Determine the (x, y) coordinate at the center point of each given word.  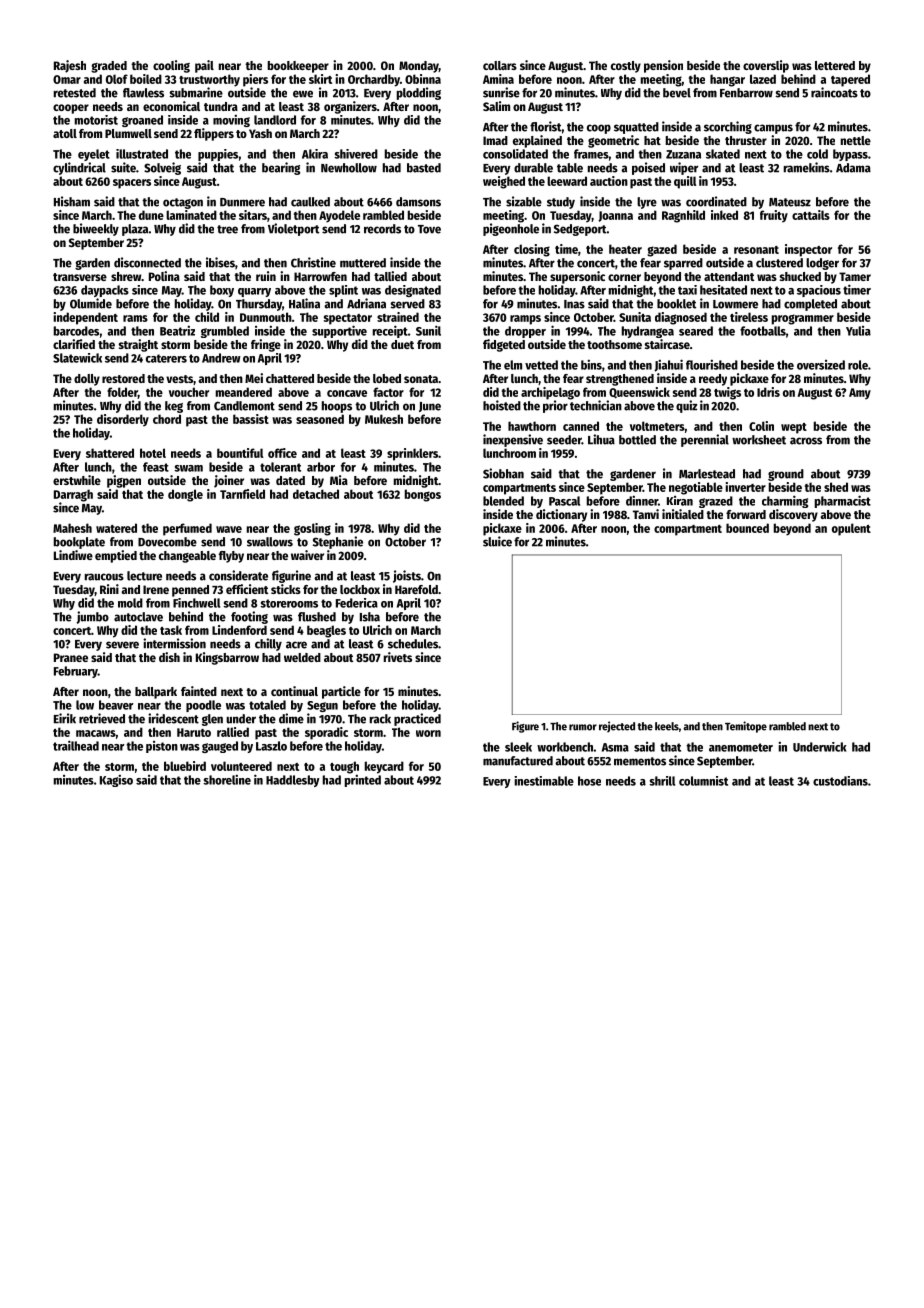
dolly (87, 380)
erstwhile (77, 480)
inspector (808, 250)
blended (503, 501)
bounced (747, 528)
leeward (567, 181)
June (430, 407)
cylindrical (79, 168)
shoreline (227, 779)
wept (794, 428)
